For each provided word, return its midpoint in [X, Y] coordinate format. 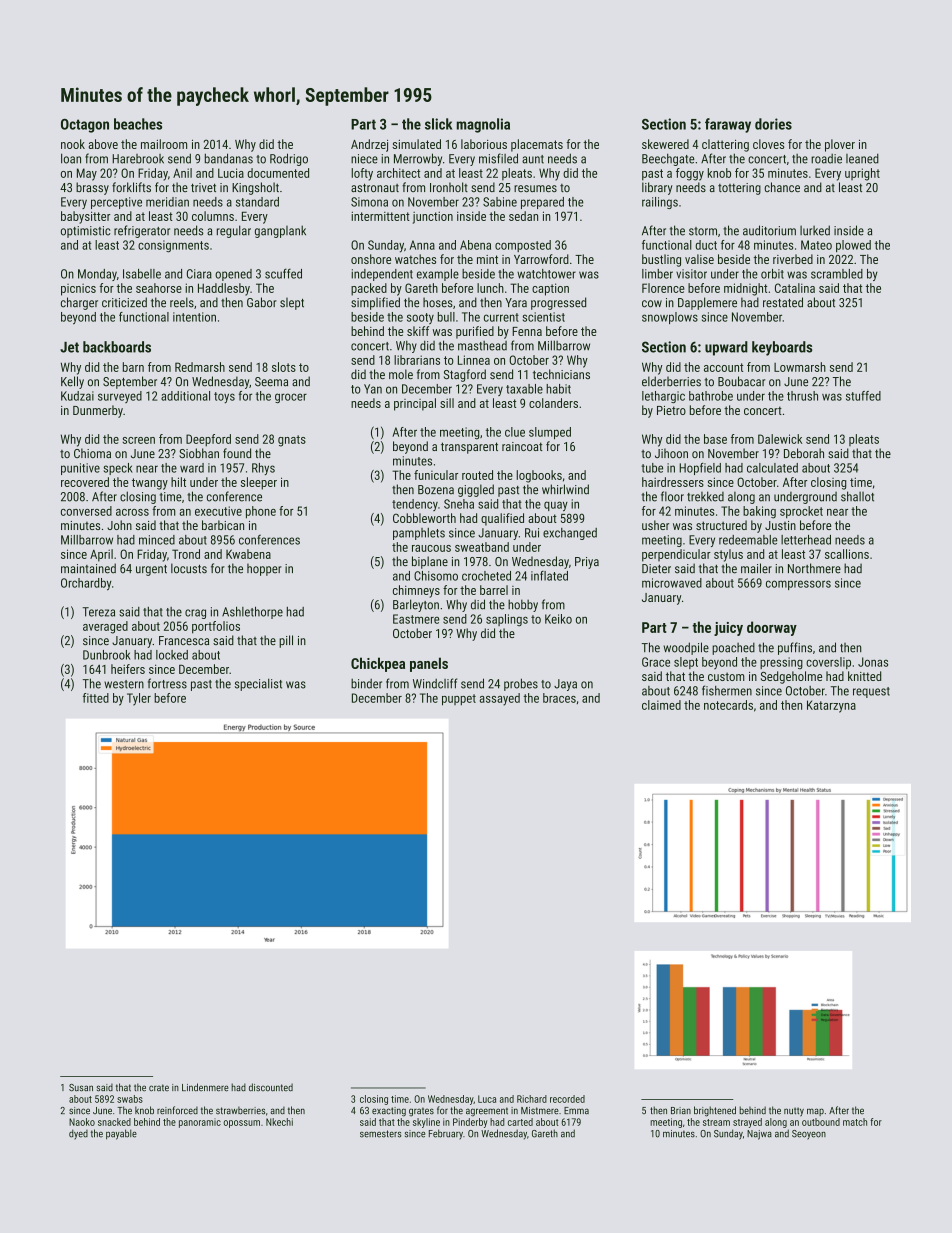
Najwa [759, 1135]
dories [773, 124]
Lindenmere [205, 1087]
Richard [532, 1099]
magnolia [483, 125]
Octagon [85, 126]
